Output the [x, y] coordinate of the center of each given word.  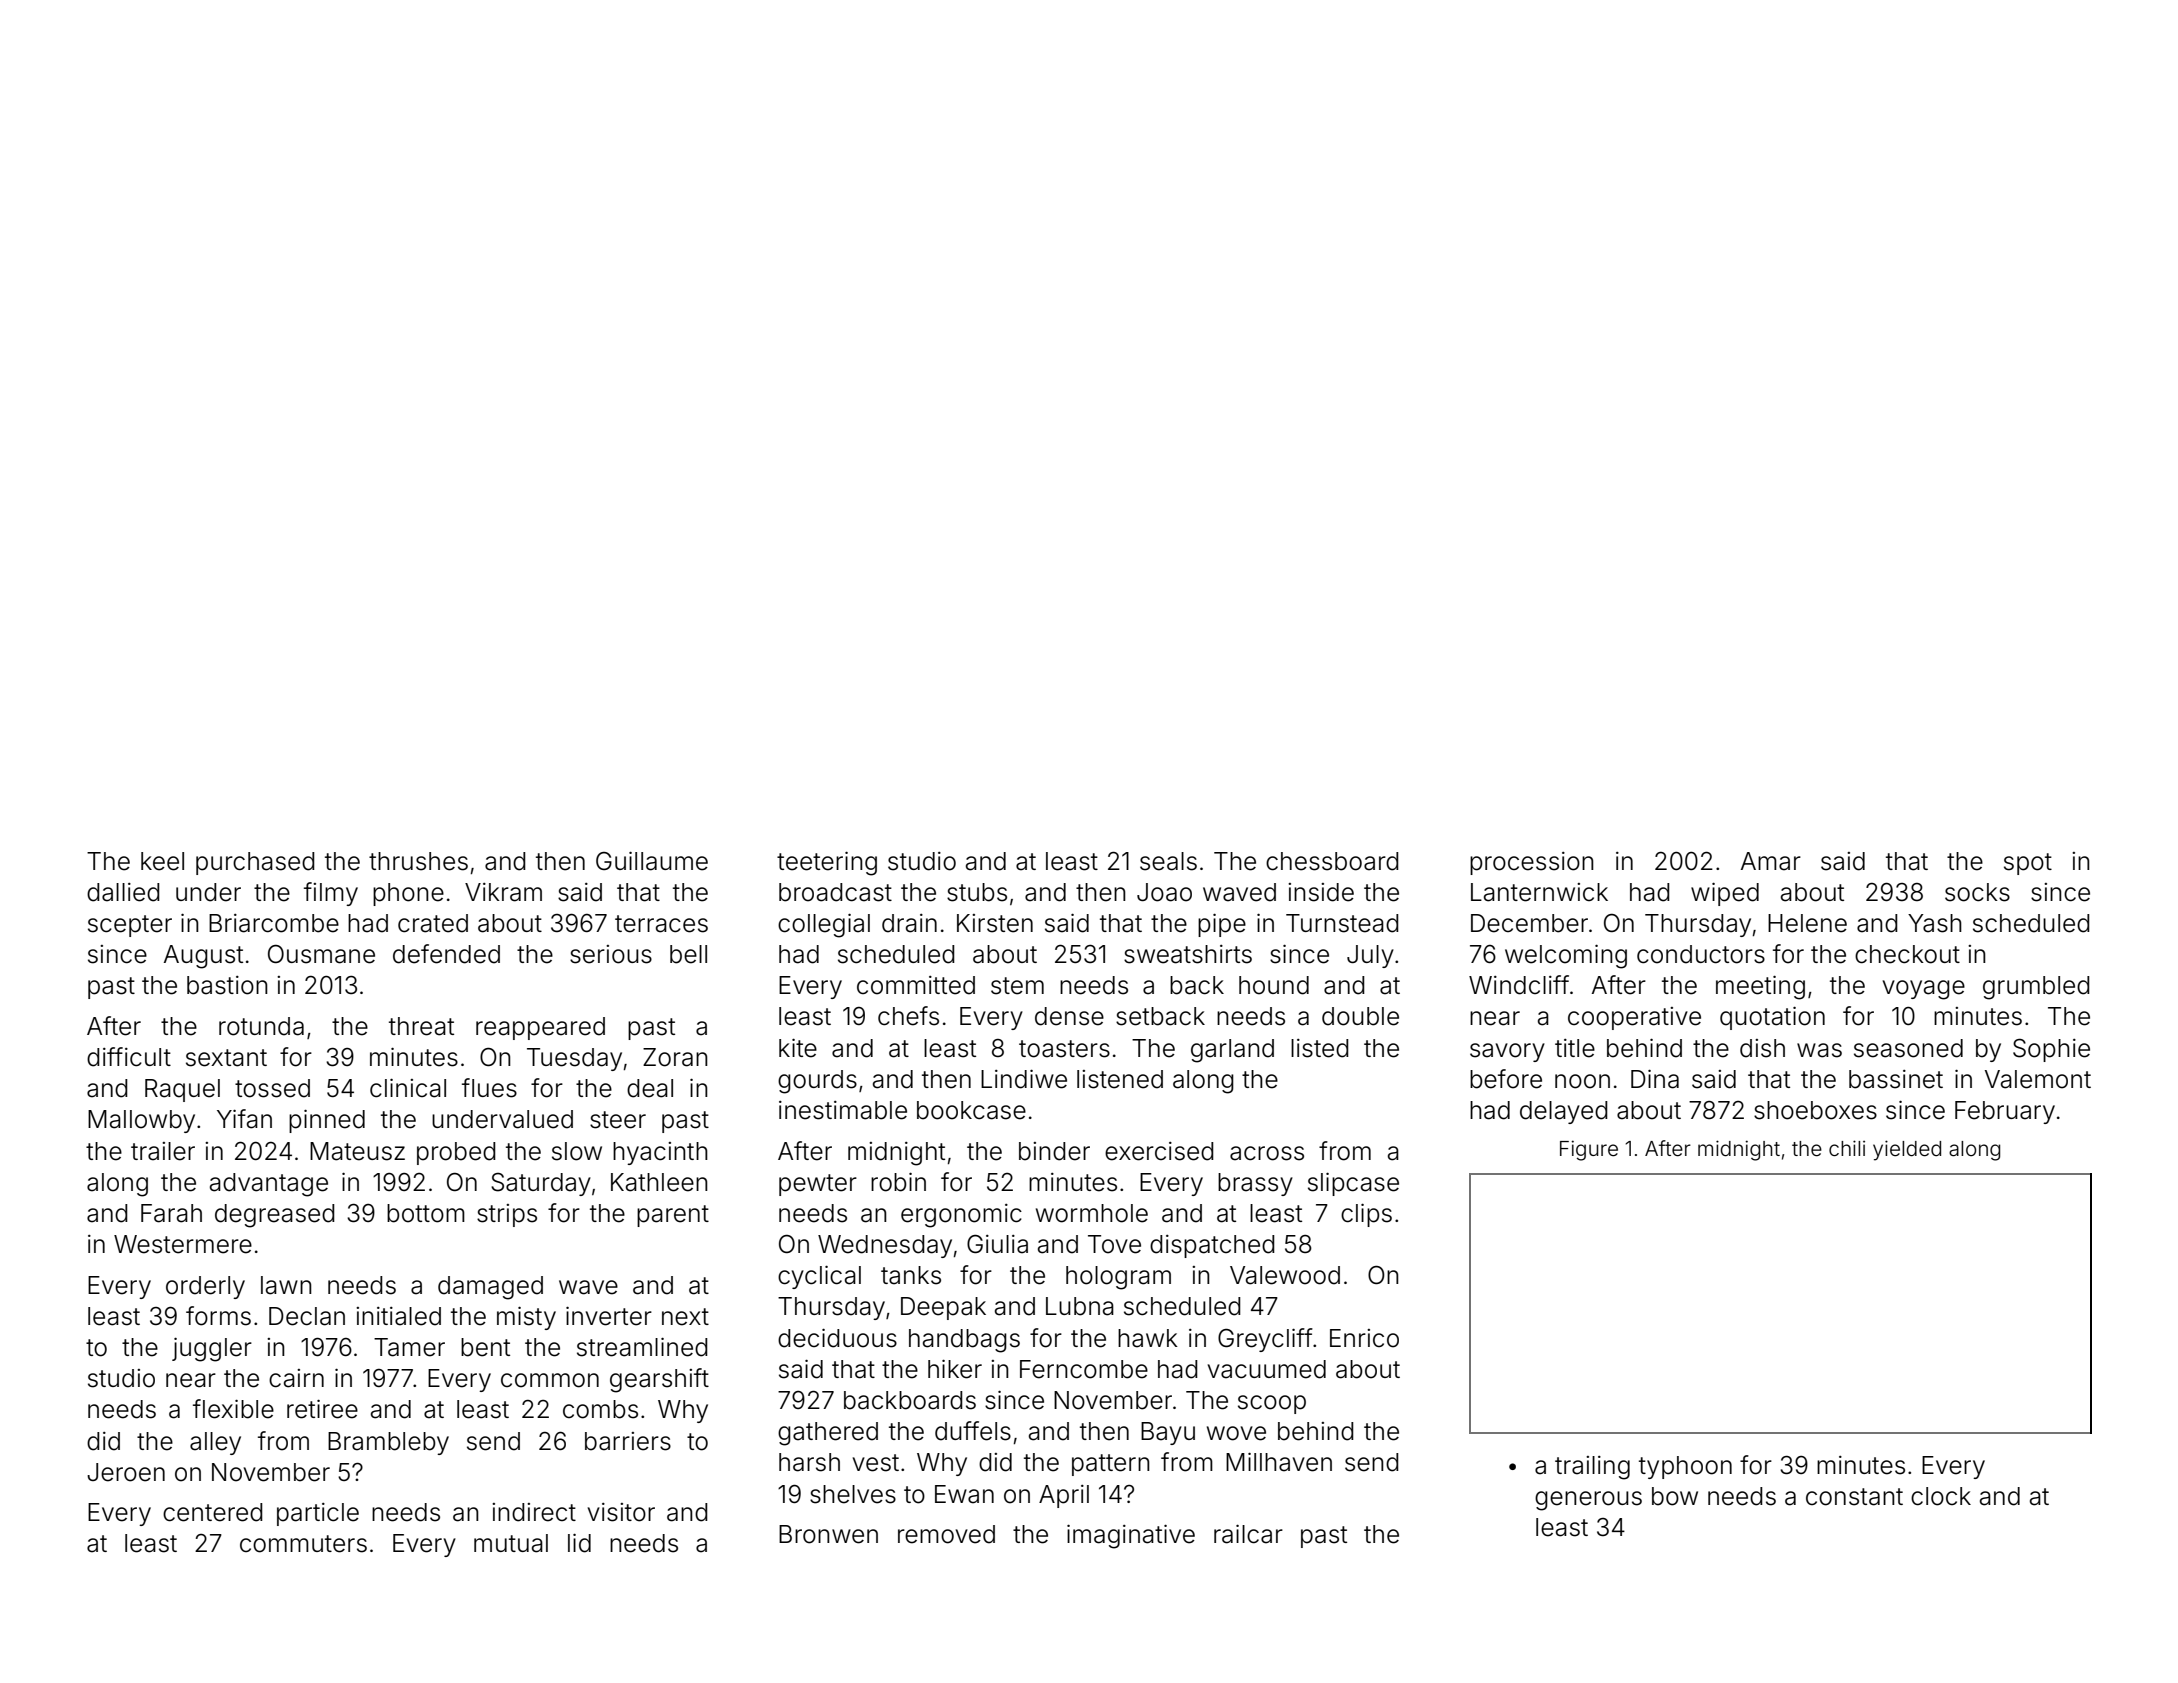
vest [876, 1463]
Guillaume [652, 861]
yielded [1907, 1150]
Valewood [1285, 1275]
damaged [490, 1288]
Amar [1771, 861]
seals [1168, 861]
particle [318, 1514]
